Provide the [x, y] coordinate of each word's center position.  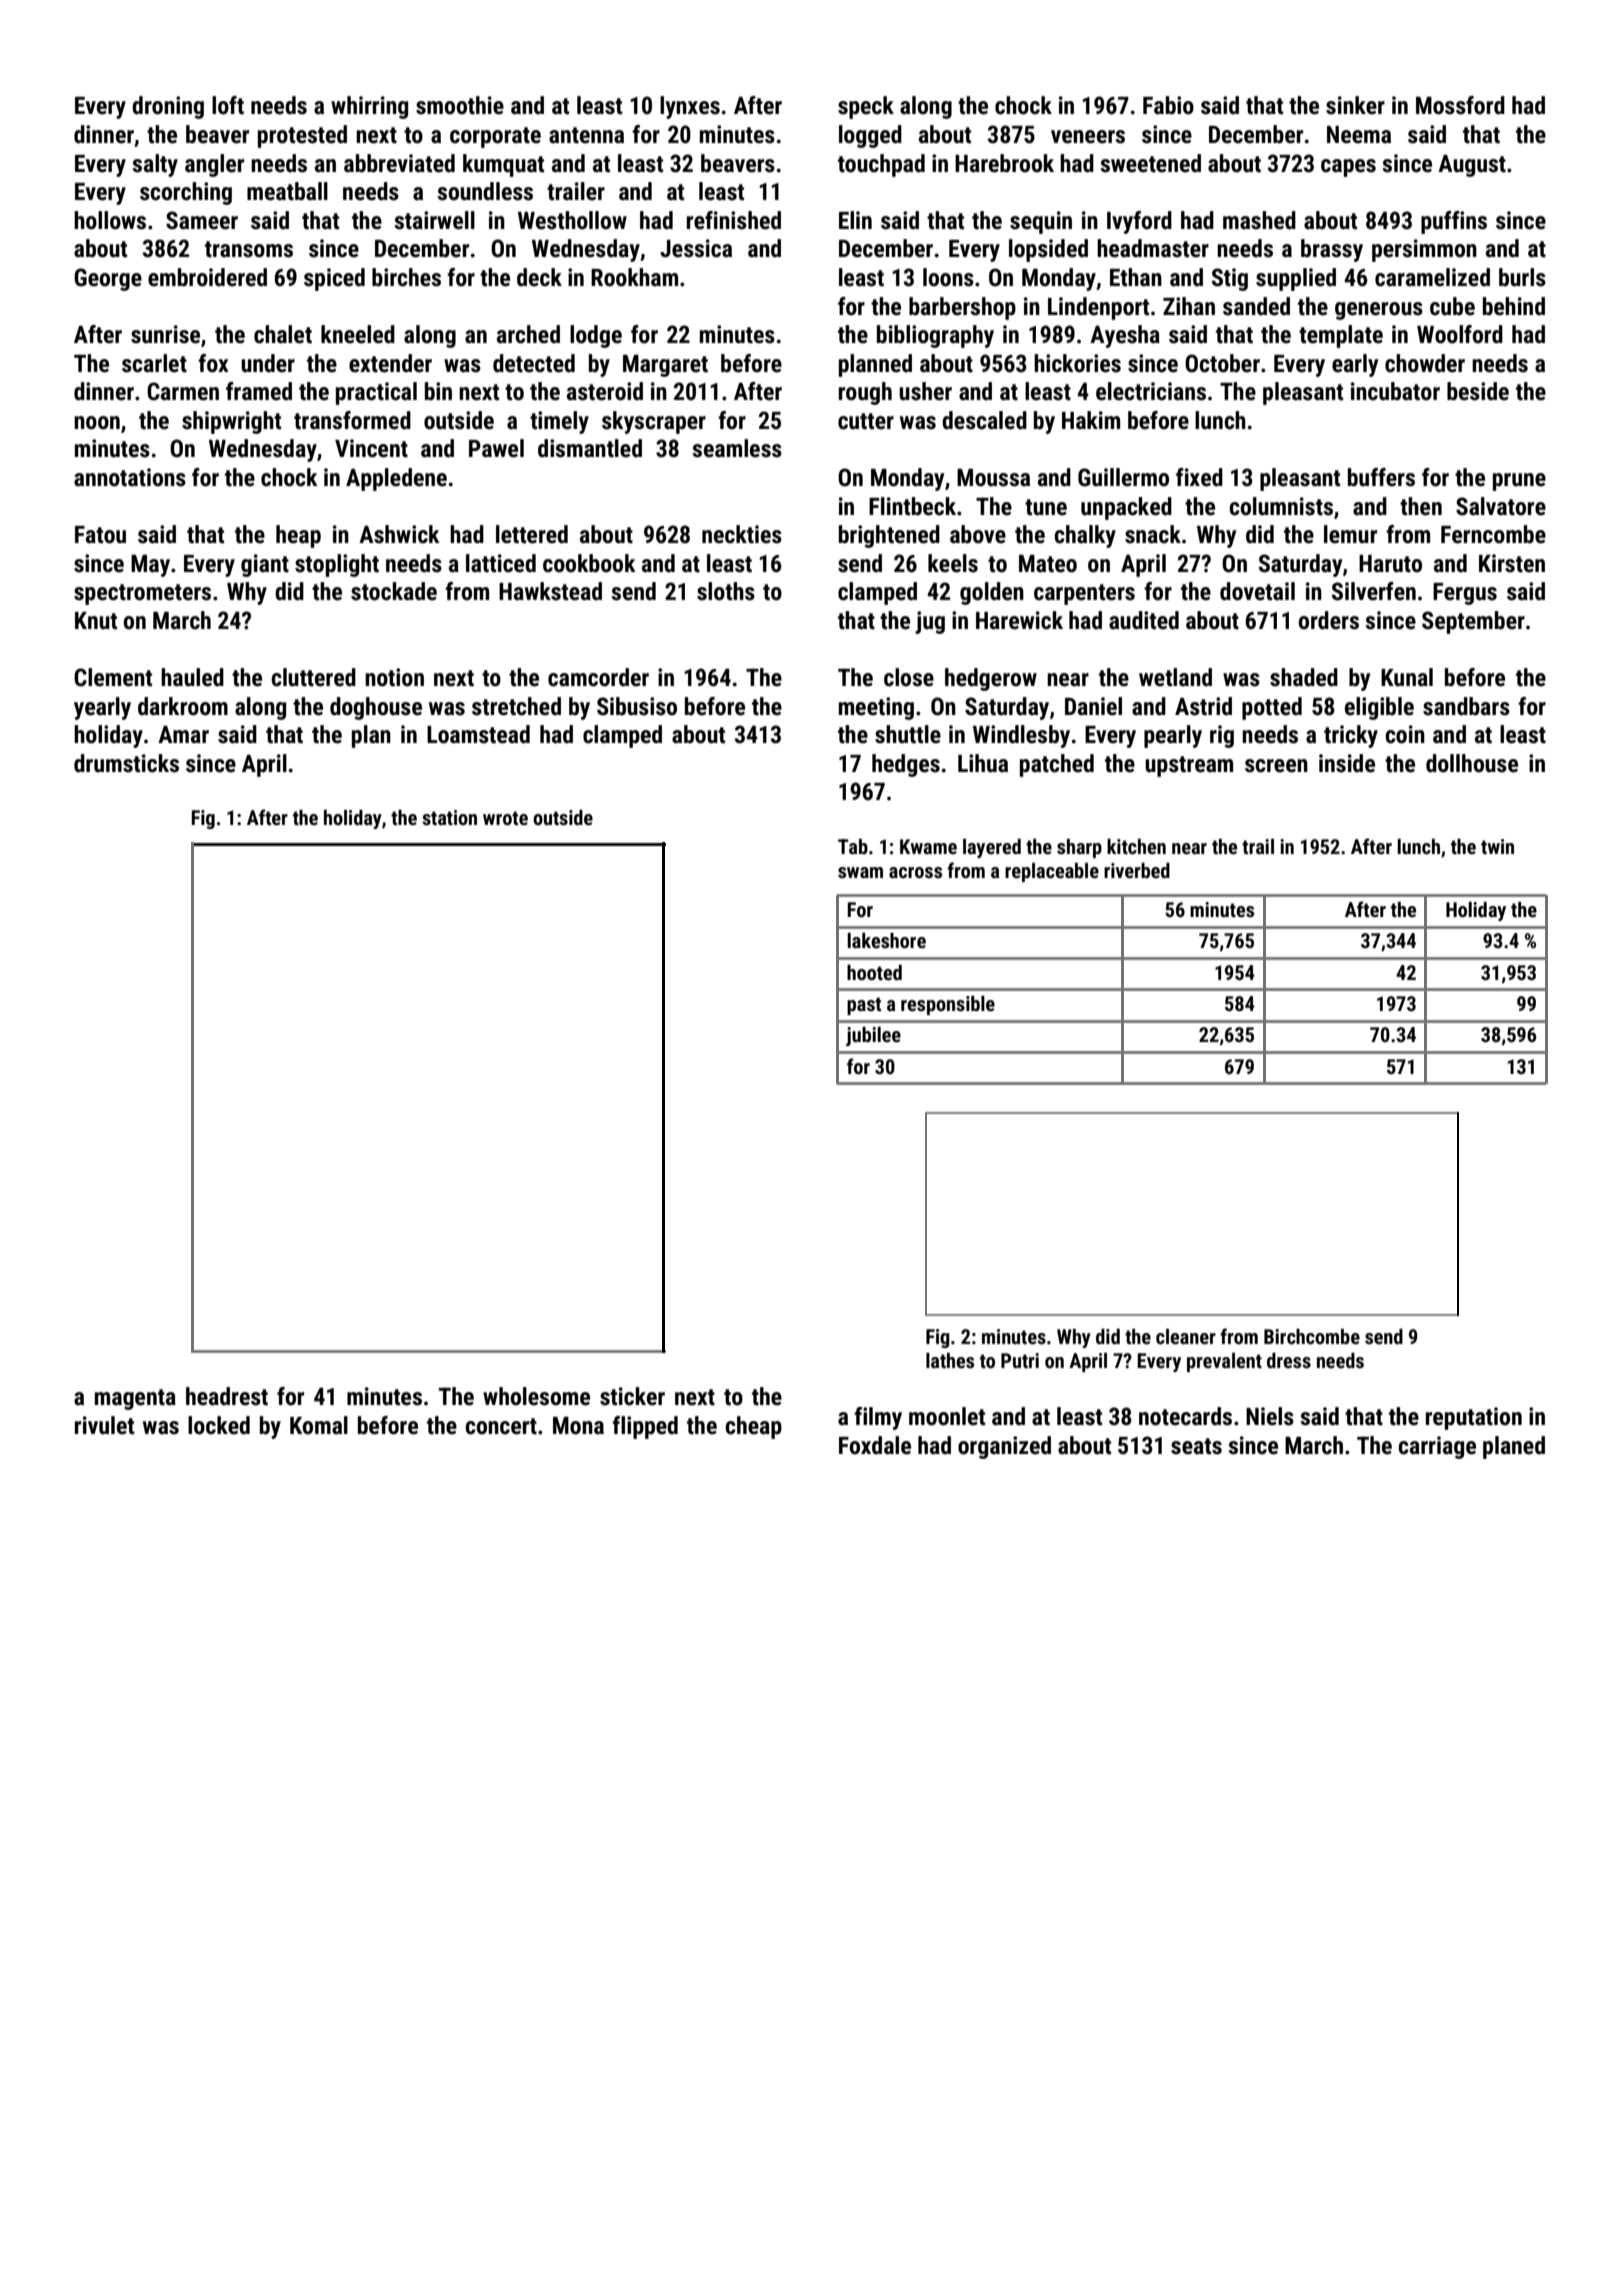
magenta [135, 1399]
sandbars [1466, 706]
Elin [855, 220]
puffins [1454, 222]
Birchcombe [1312, 1336]
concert [501, 1426]
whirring [369, 107]
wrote [505, 818]
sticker [632, 1396]
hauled [192, 677]
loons [948, 277]
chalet [283, 334]
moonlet [947, 1416]
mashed [1259, 220]
